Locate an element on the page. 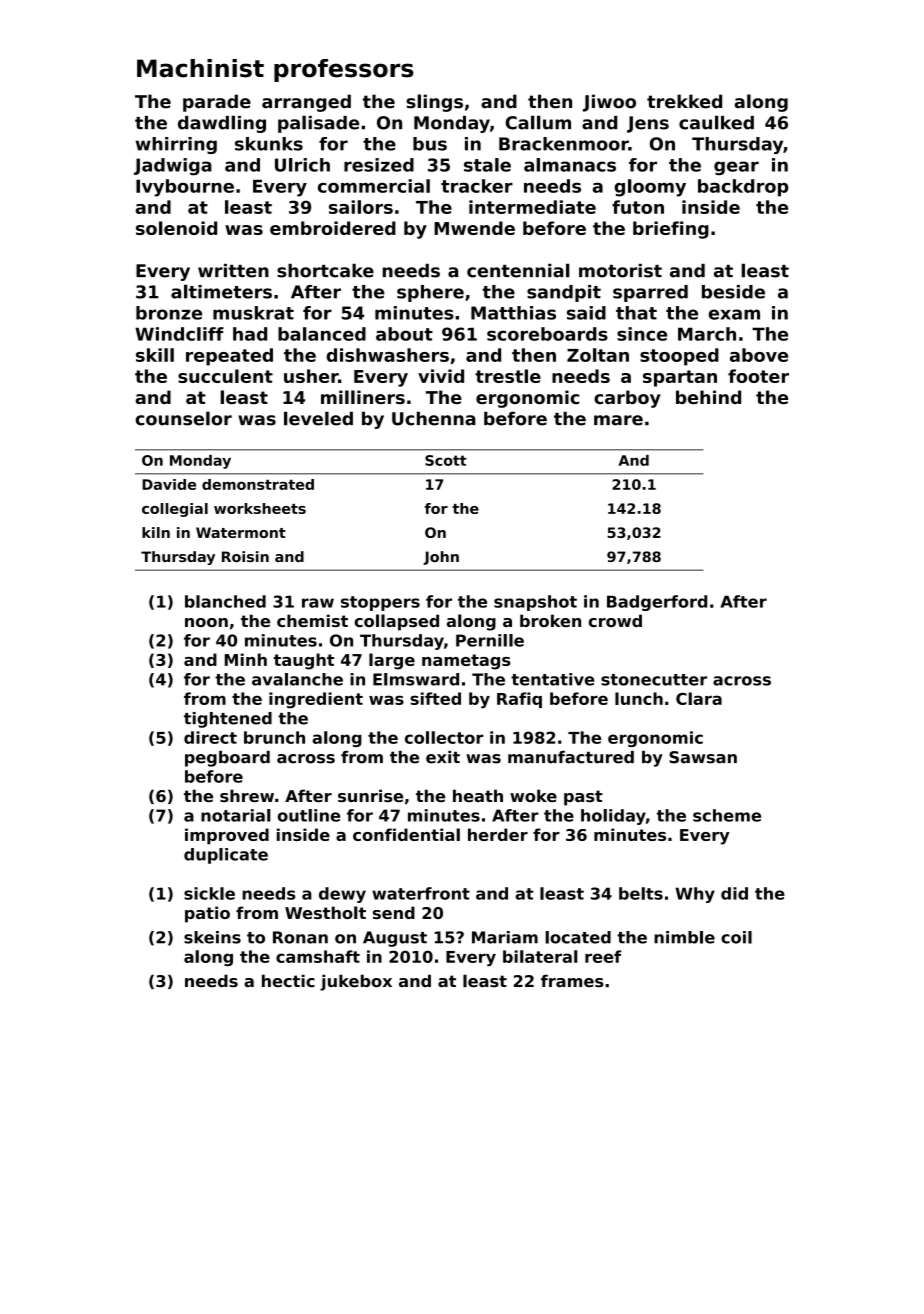 The image size is (924, 1314). jukebox is located at coordinates (356, 982).
